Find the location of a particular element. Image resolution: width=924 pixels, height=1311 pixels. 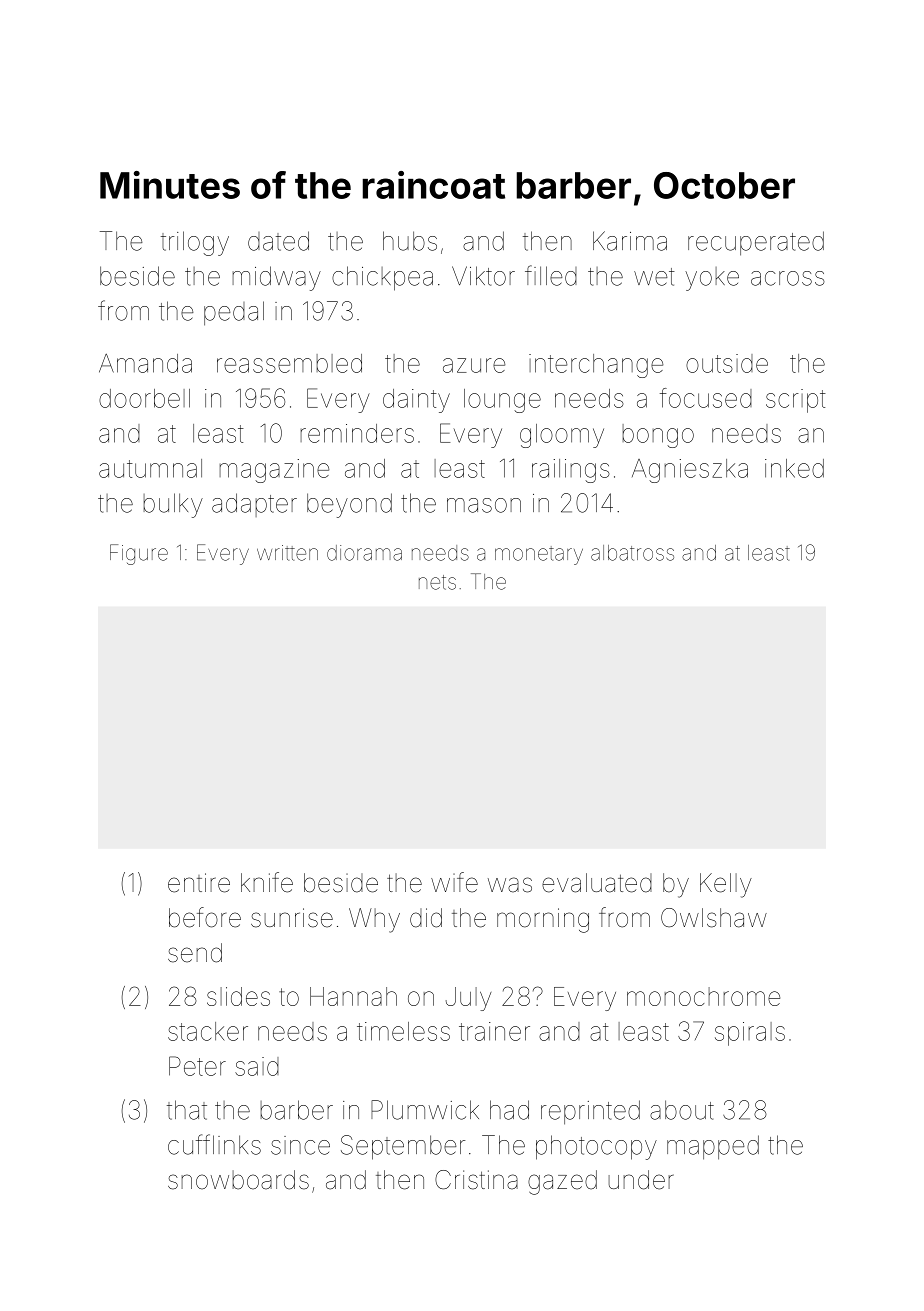

beyond is located at coordinates (349, 505).
